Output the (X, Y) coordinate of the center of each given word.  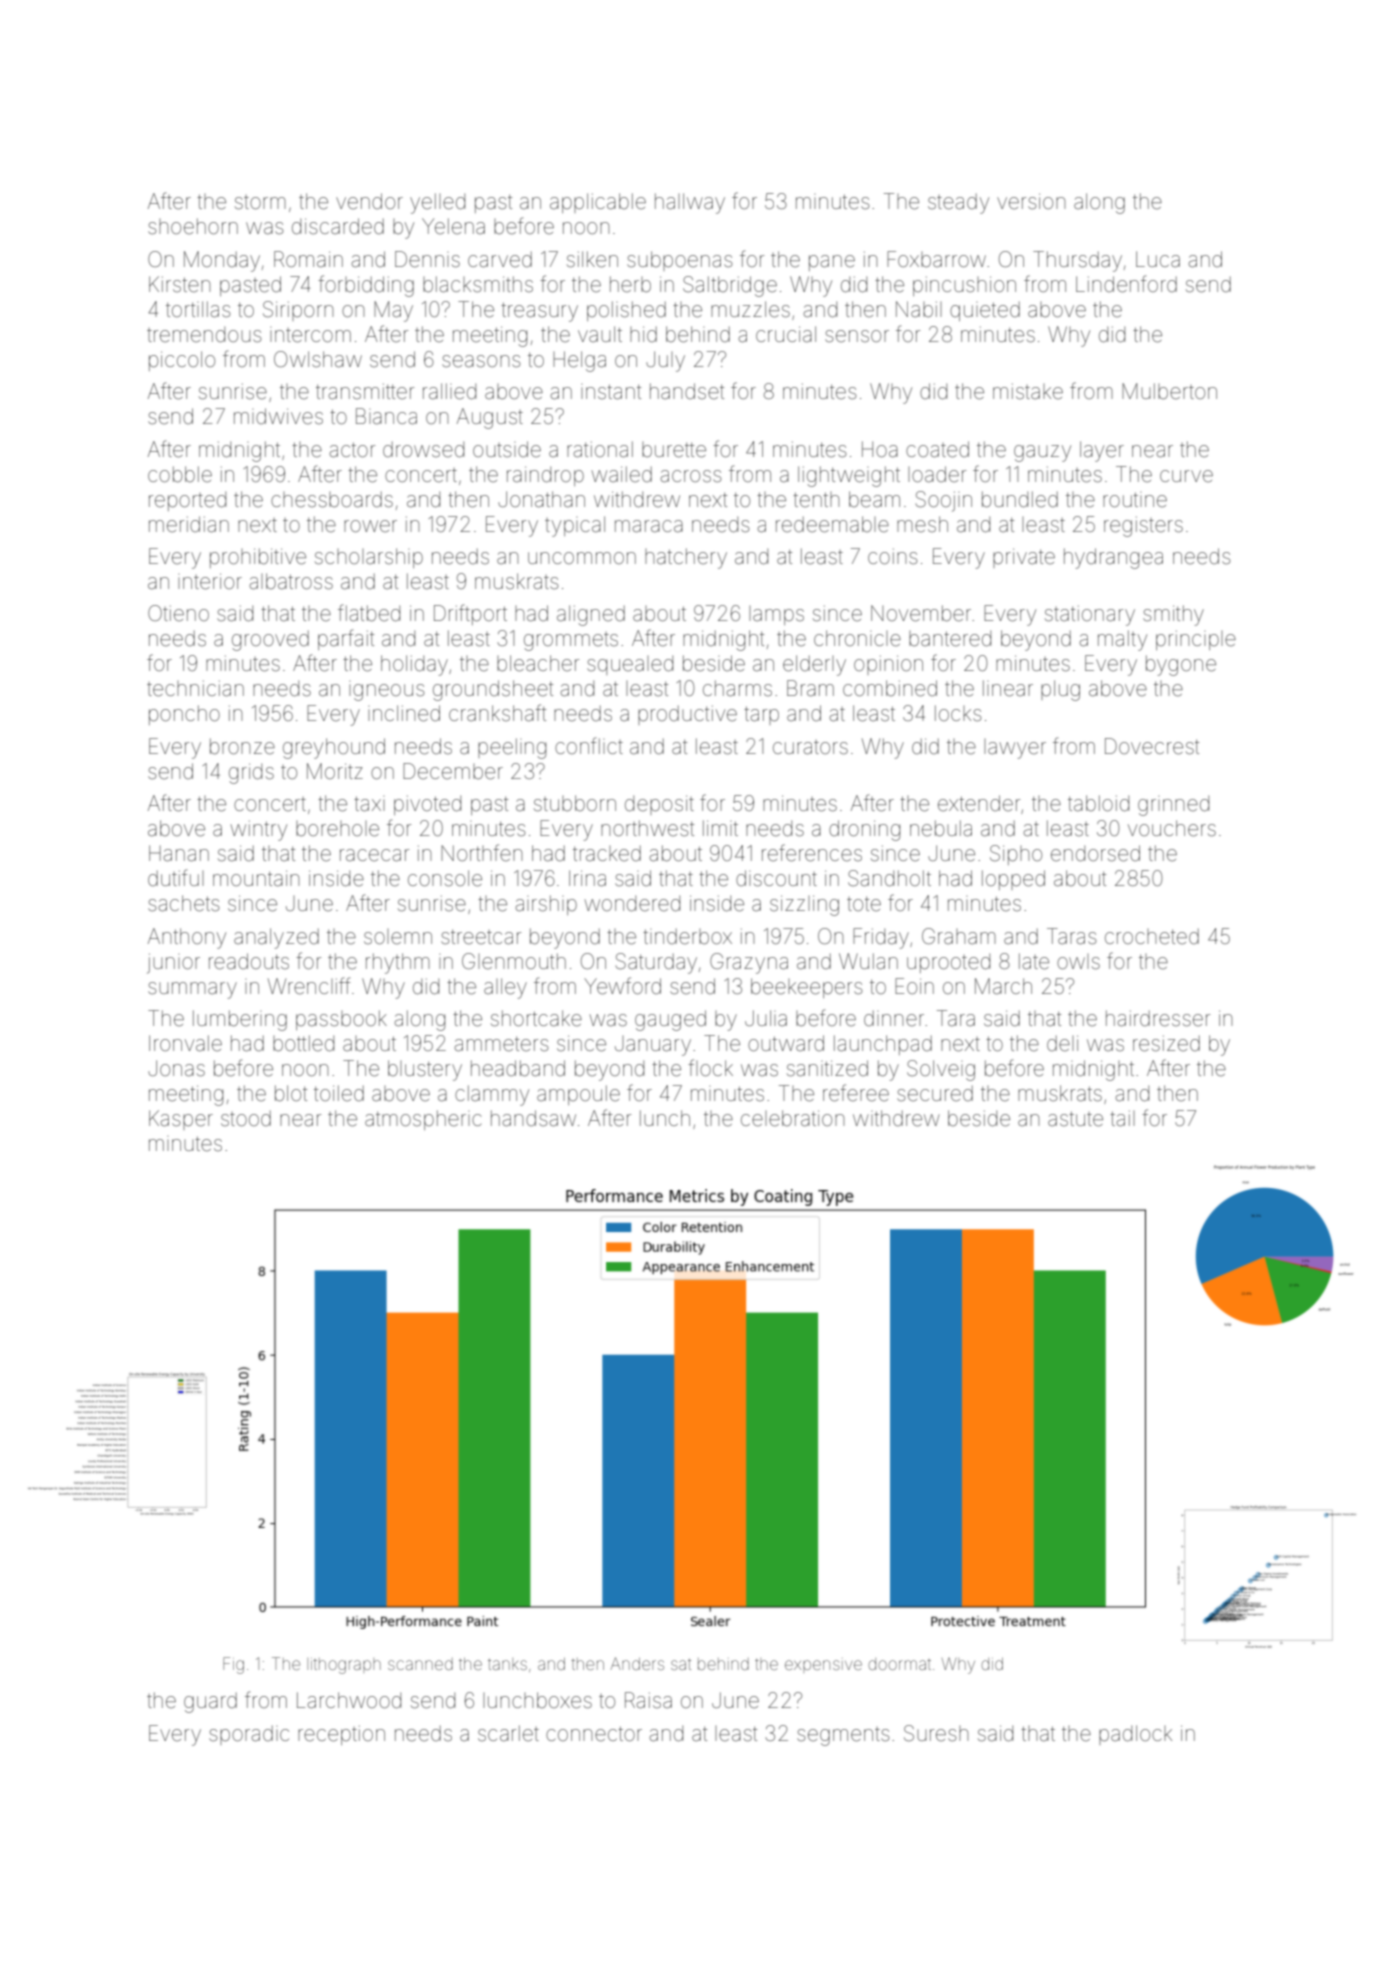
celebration (792, 1118)
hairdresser (1158, 1018)
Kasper (181, 1120)
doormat (900, 1664)
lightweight (849, 476)
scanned (420, 1664)
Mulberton (1169, 391)
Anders (637, 1663)
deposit (659, 805)
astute (1075, 1119)
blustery (425, 1070)
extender (979, 803)
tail (1122, 1118)
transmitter (365, 391)
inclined (404, 713)
